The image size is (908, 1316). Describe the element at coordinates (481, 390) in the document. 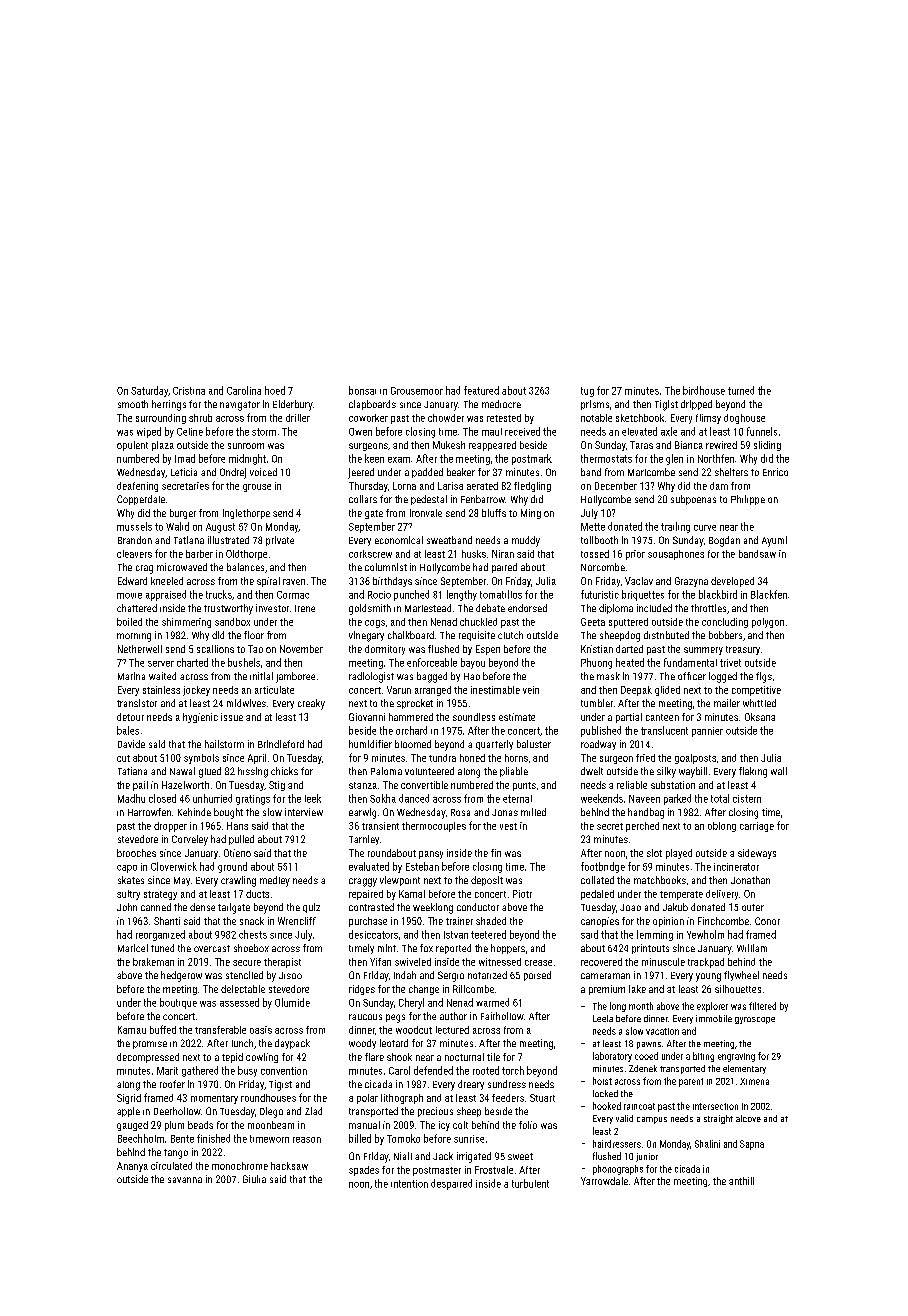

I see `featured` at that location.
